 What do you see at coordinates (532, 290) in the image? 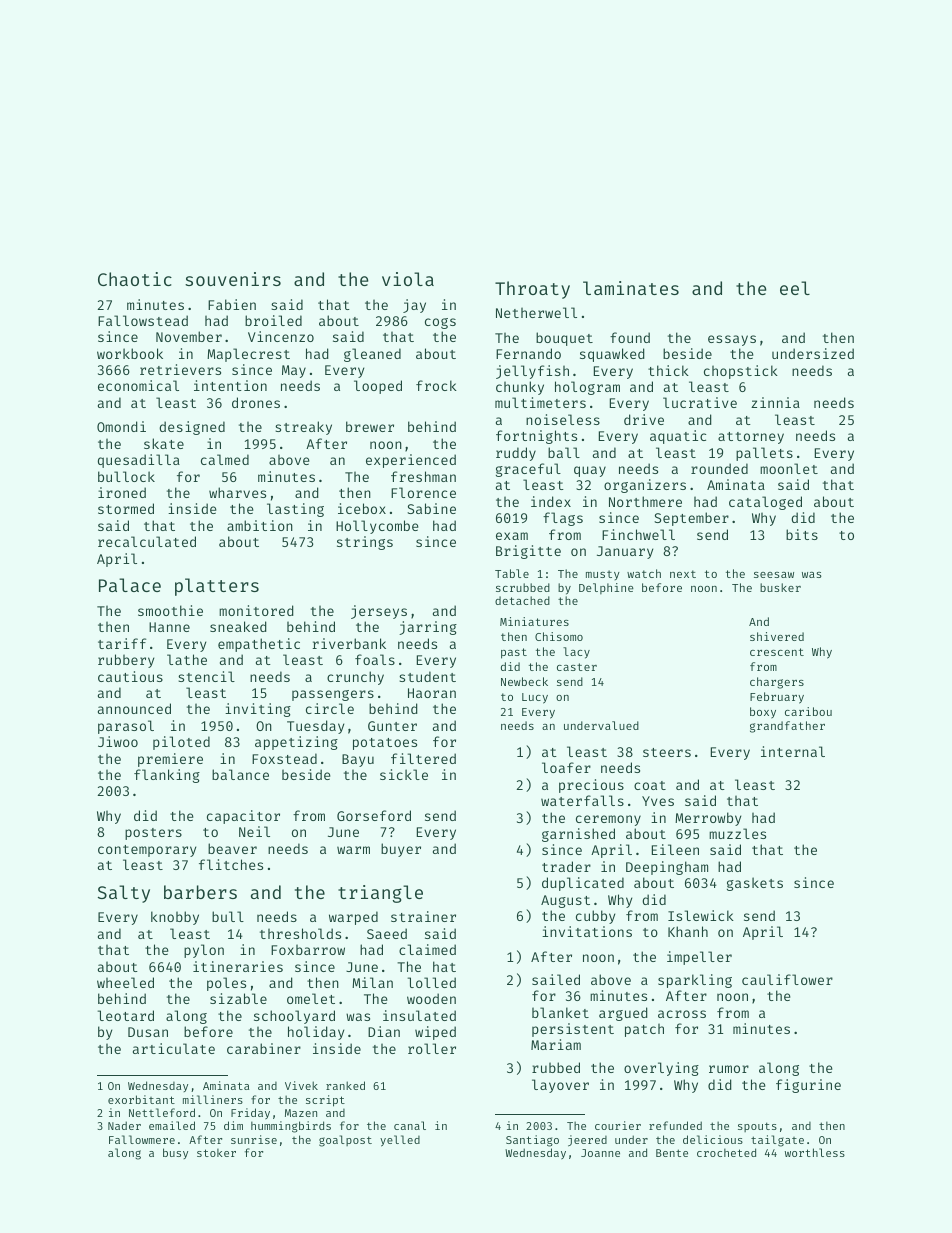
I see `Throaty` at bounding box center [532, 290].
